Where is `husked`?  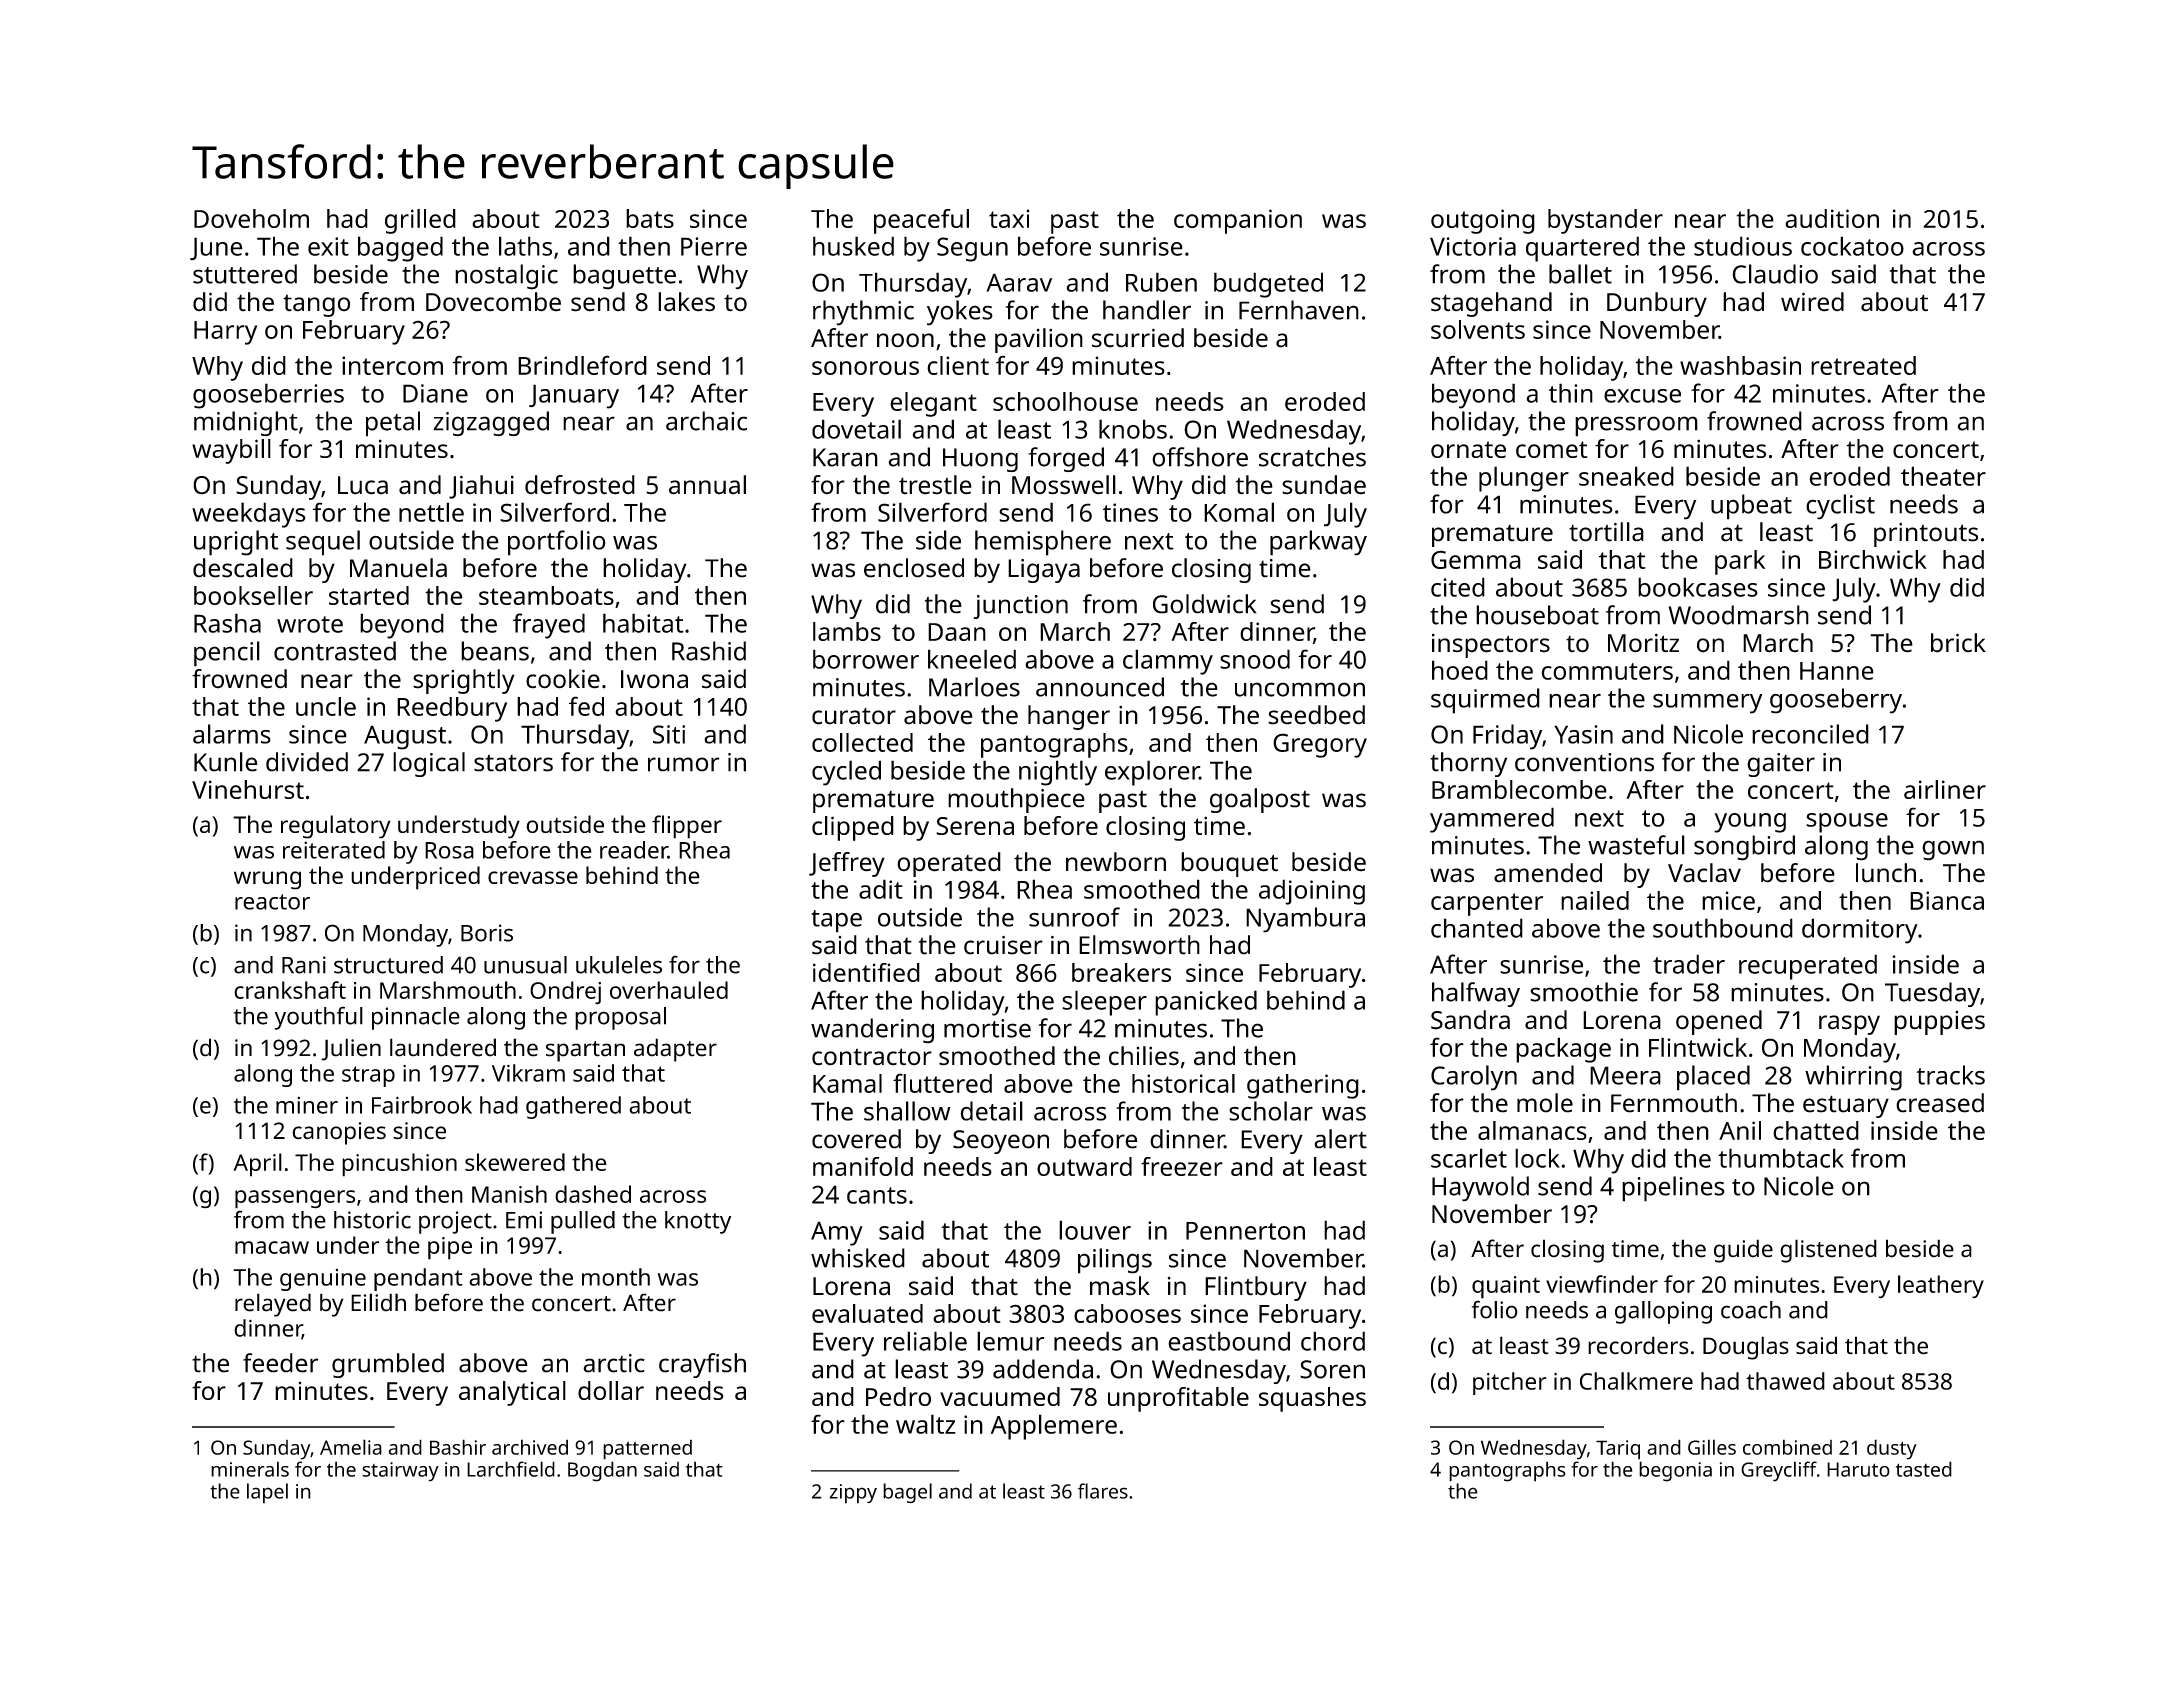
husked is located at coordinates (853, 246).
